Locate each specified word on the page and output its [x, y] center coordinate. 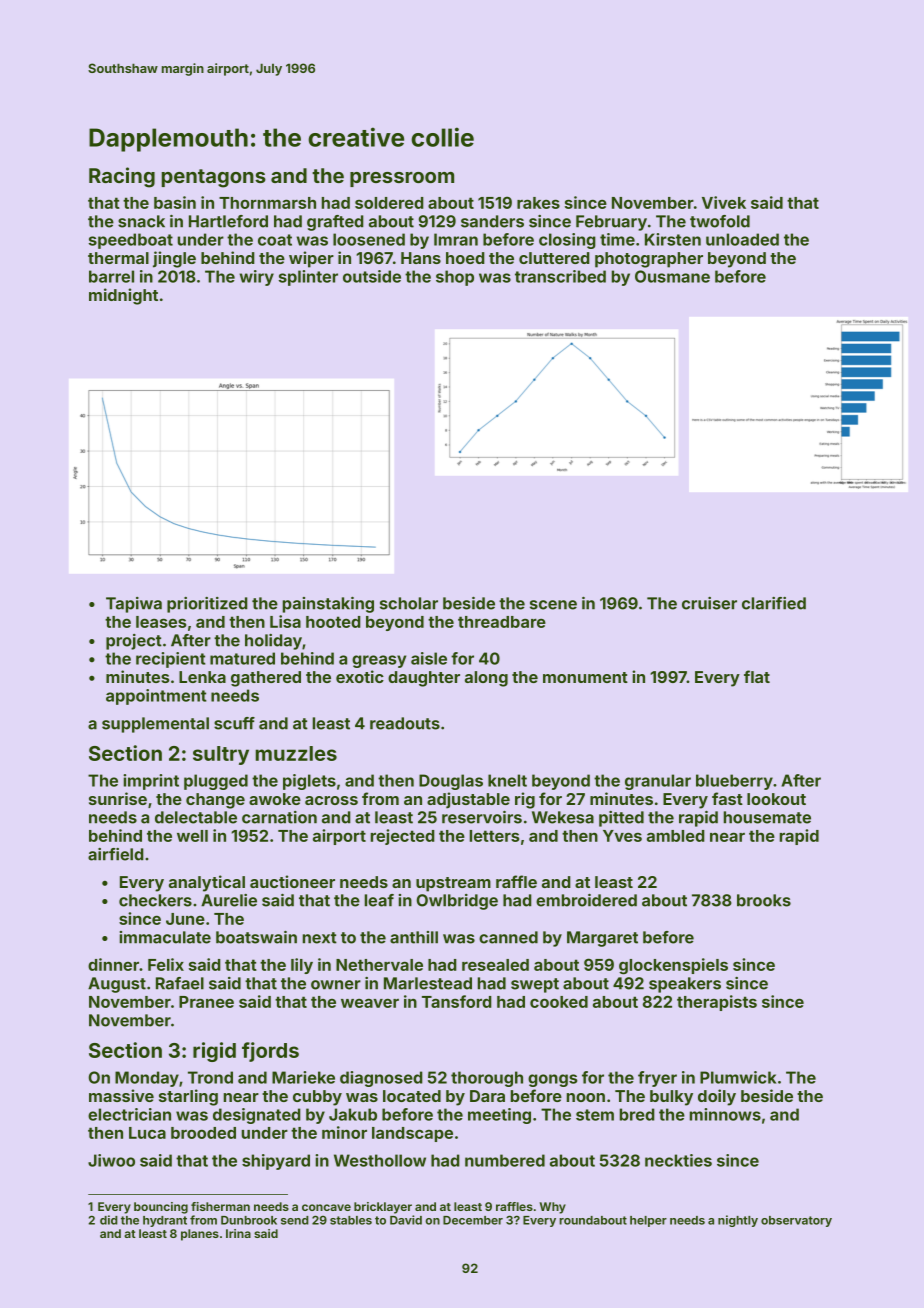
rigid [214, 1052]
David [406, 1220]
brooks [764, 900]
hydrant [165, 1221]
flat [757, 676]
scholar [409, 603]
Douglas [451, 782]
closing [567, 241]
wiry [257, 278]
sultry [221, 755]
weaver [370, 1003]
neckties [678, 1160]
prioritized [207, 605]
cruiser [709, 603]
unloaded [742, 239]
